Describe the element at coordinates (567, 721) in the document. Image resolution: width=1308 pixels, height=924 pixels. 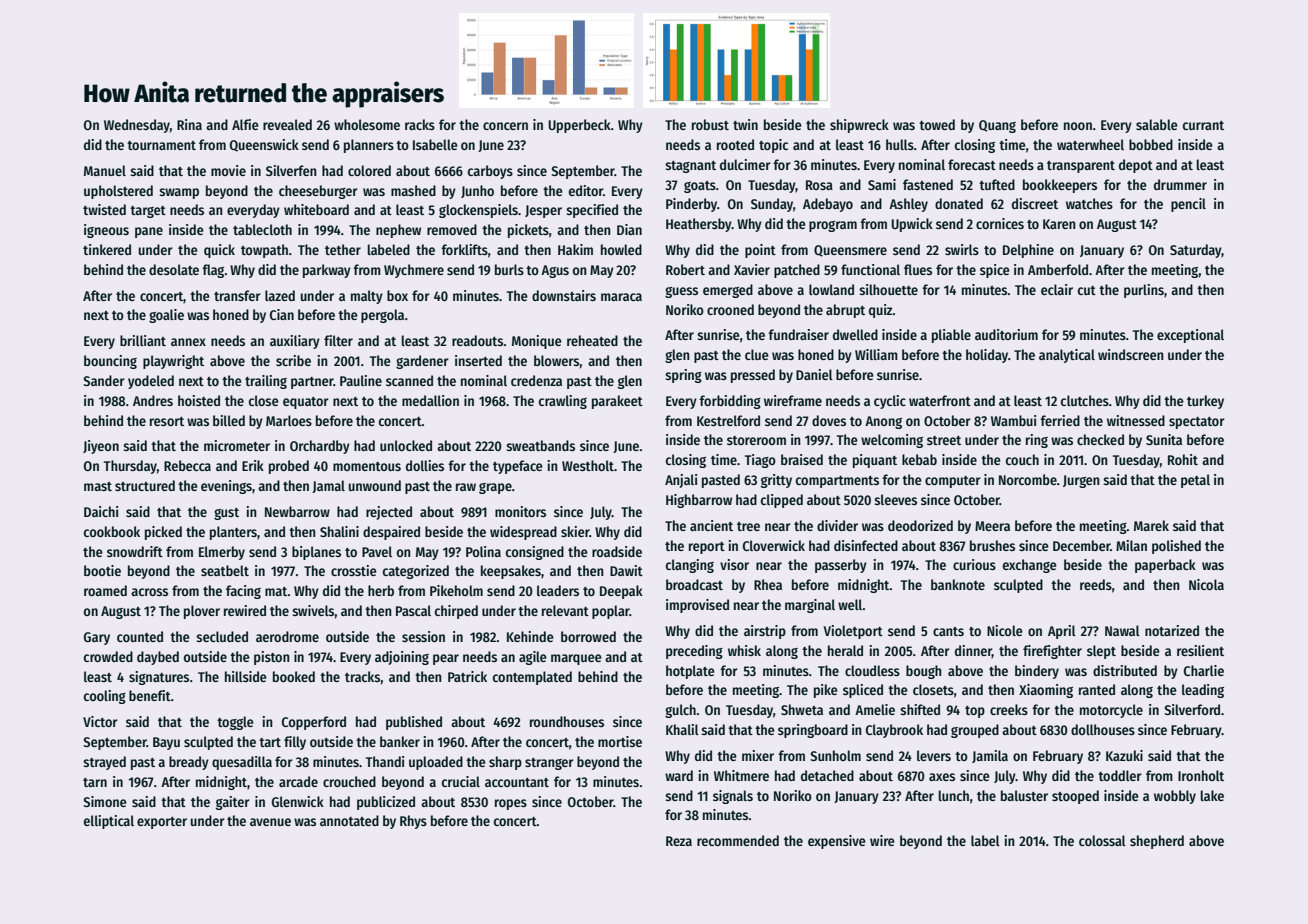
I see `roundhouses` at that location.
